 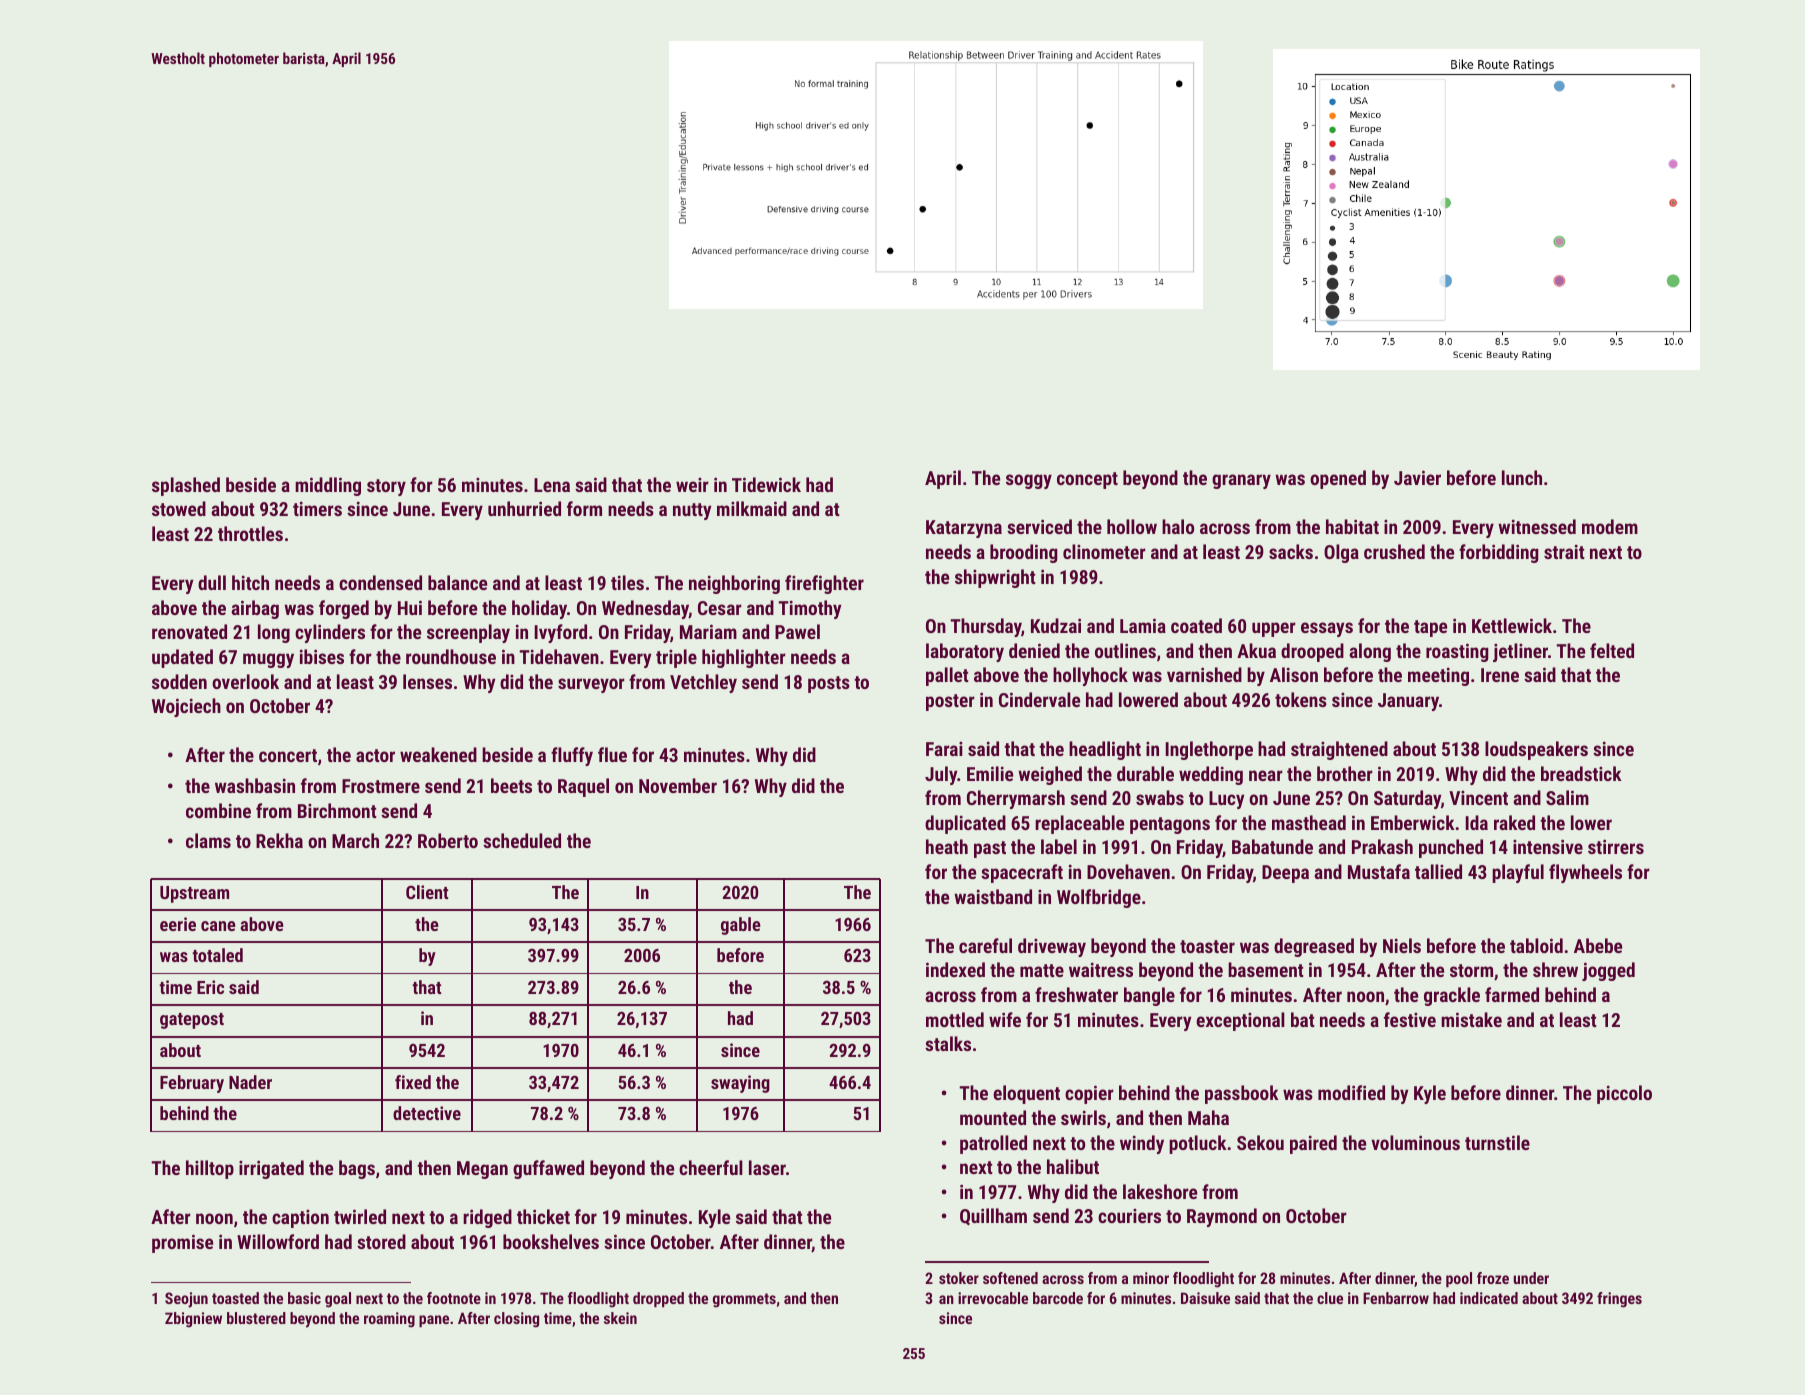 I want to click on firefighter, so click(x=824, y=584).
